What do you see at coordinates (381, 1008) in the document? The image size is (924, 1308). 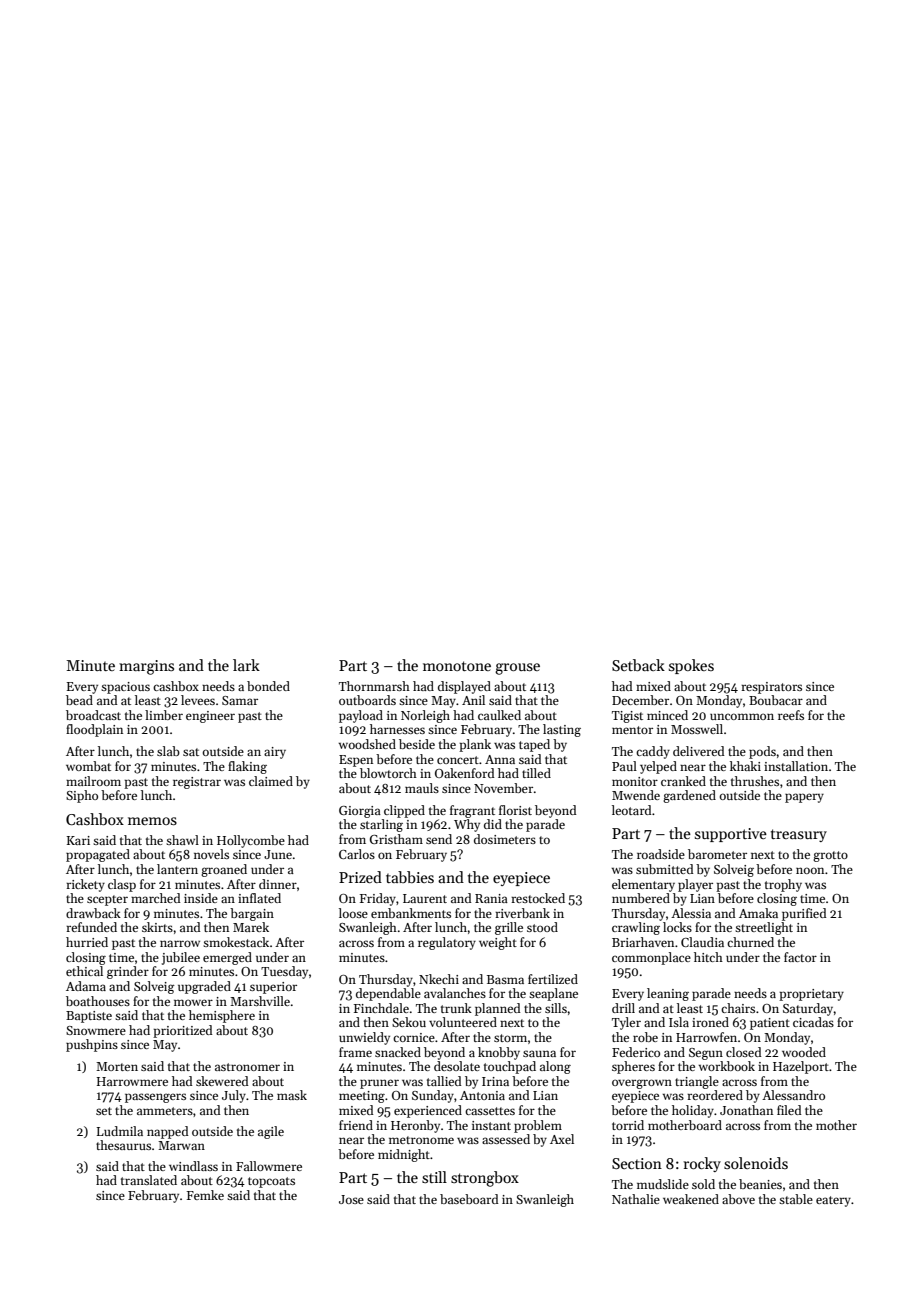 I see `Finchdale` at bounding box center [381, 1008].
